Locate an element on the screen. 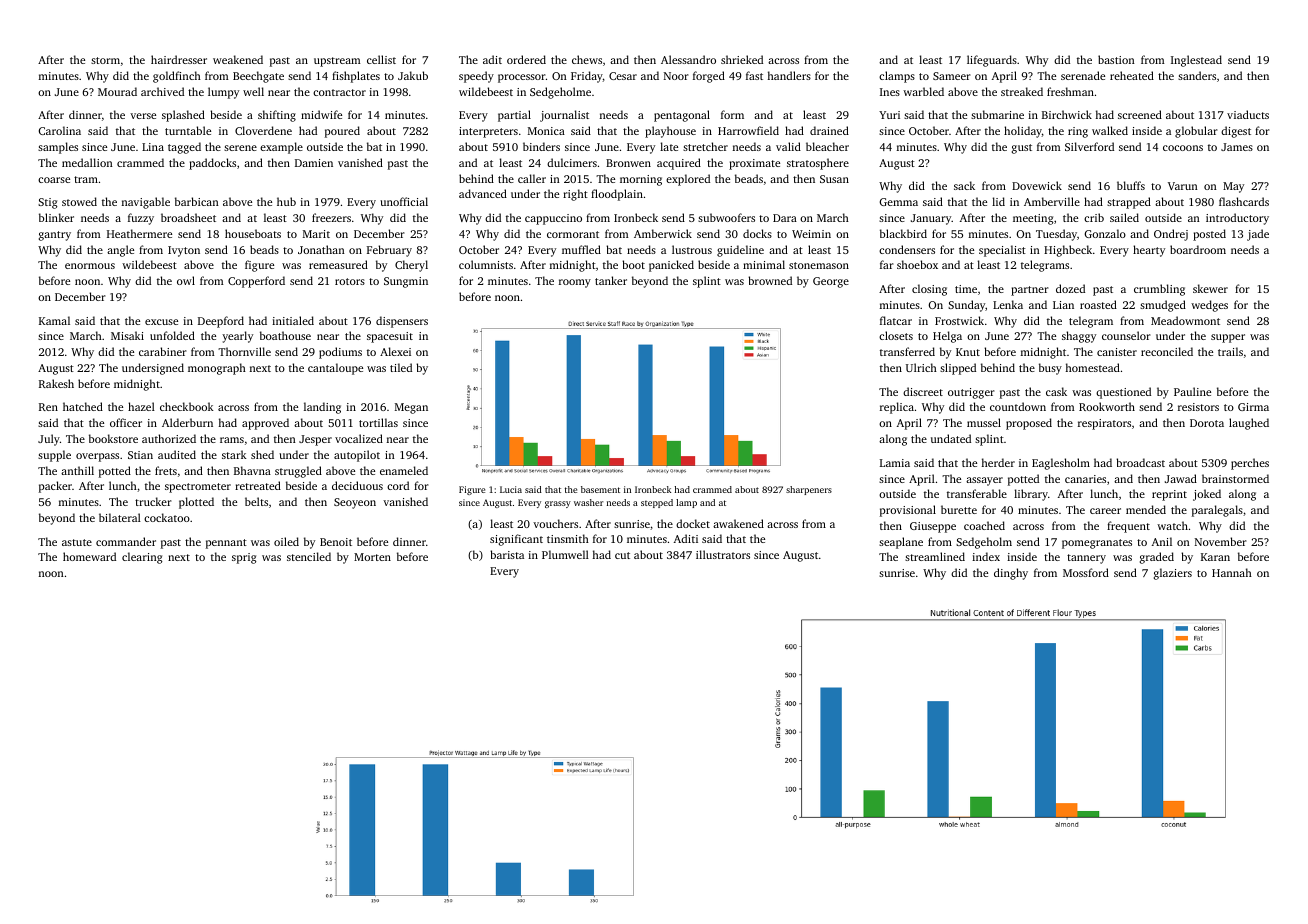 The image size is (1308, 924). laughed is located at coordinates (1249, 424).
